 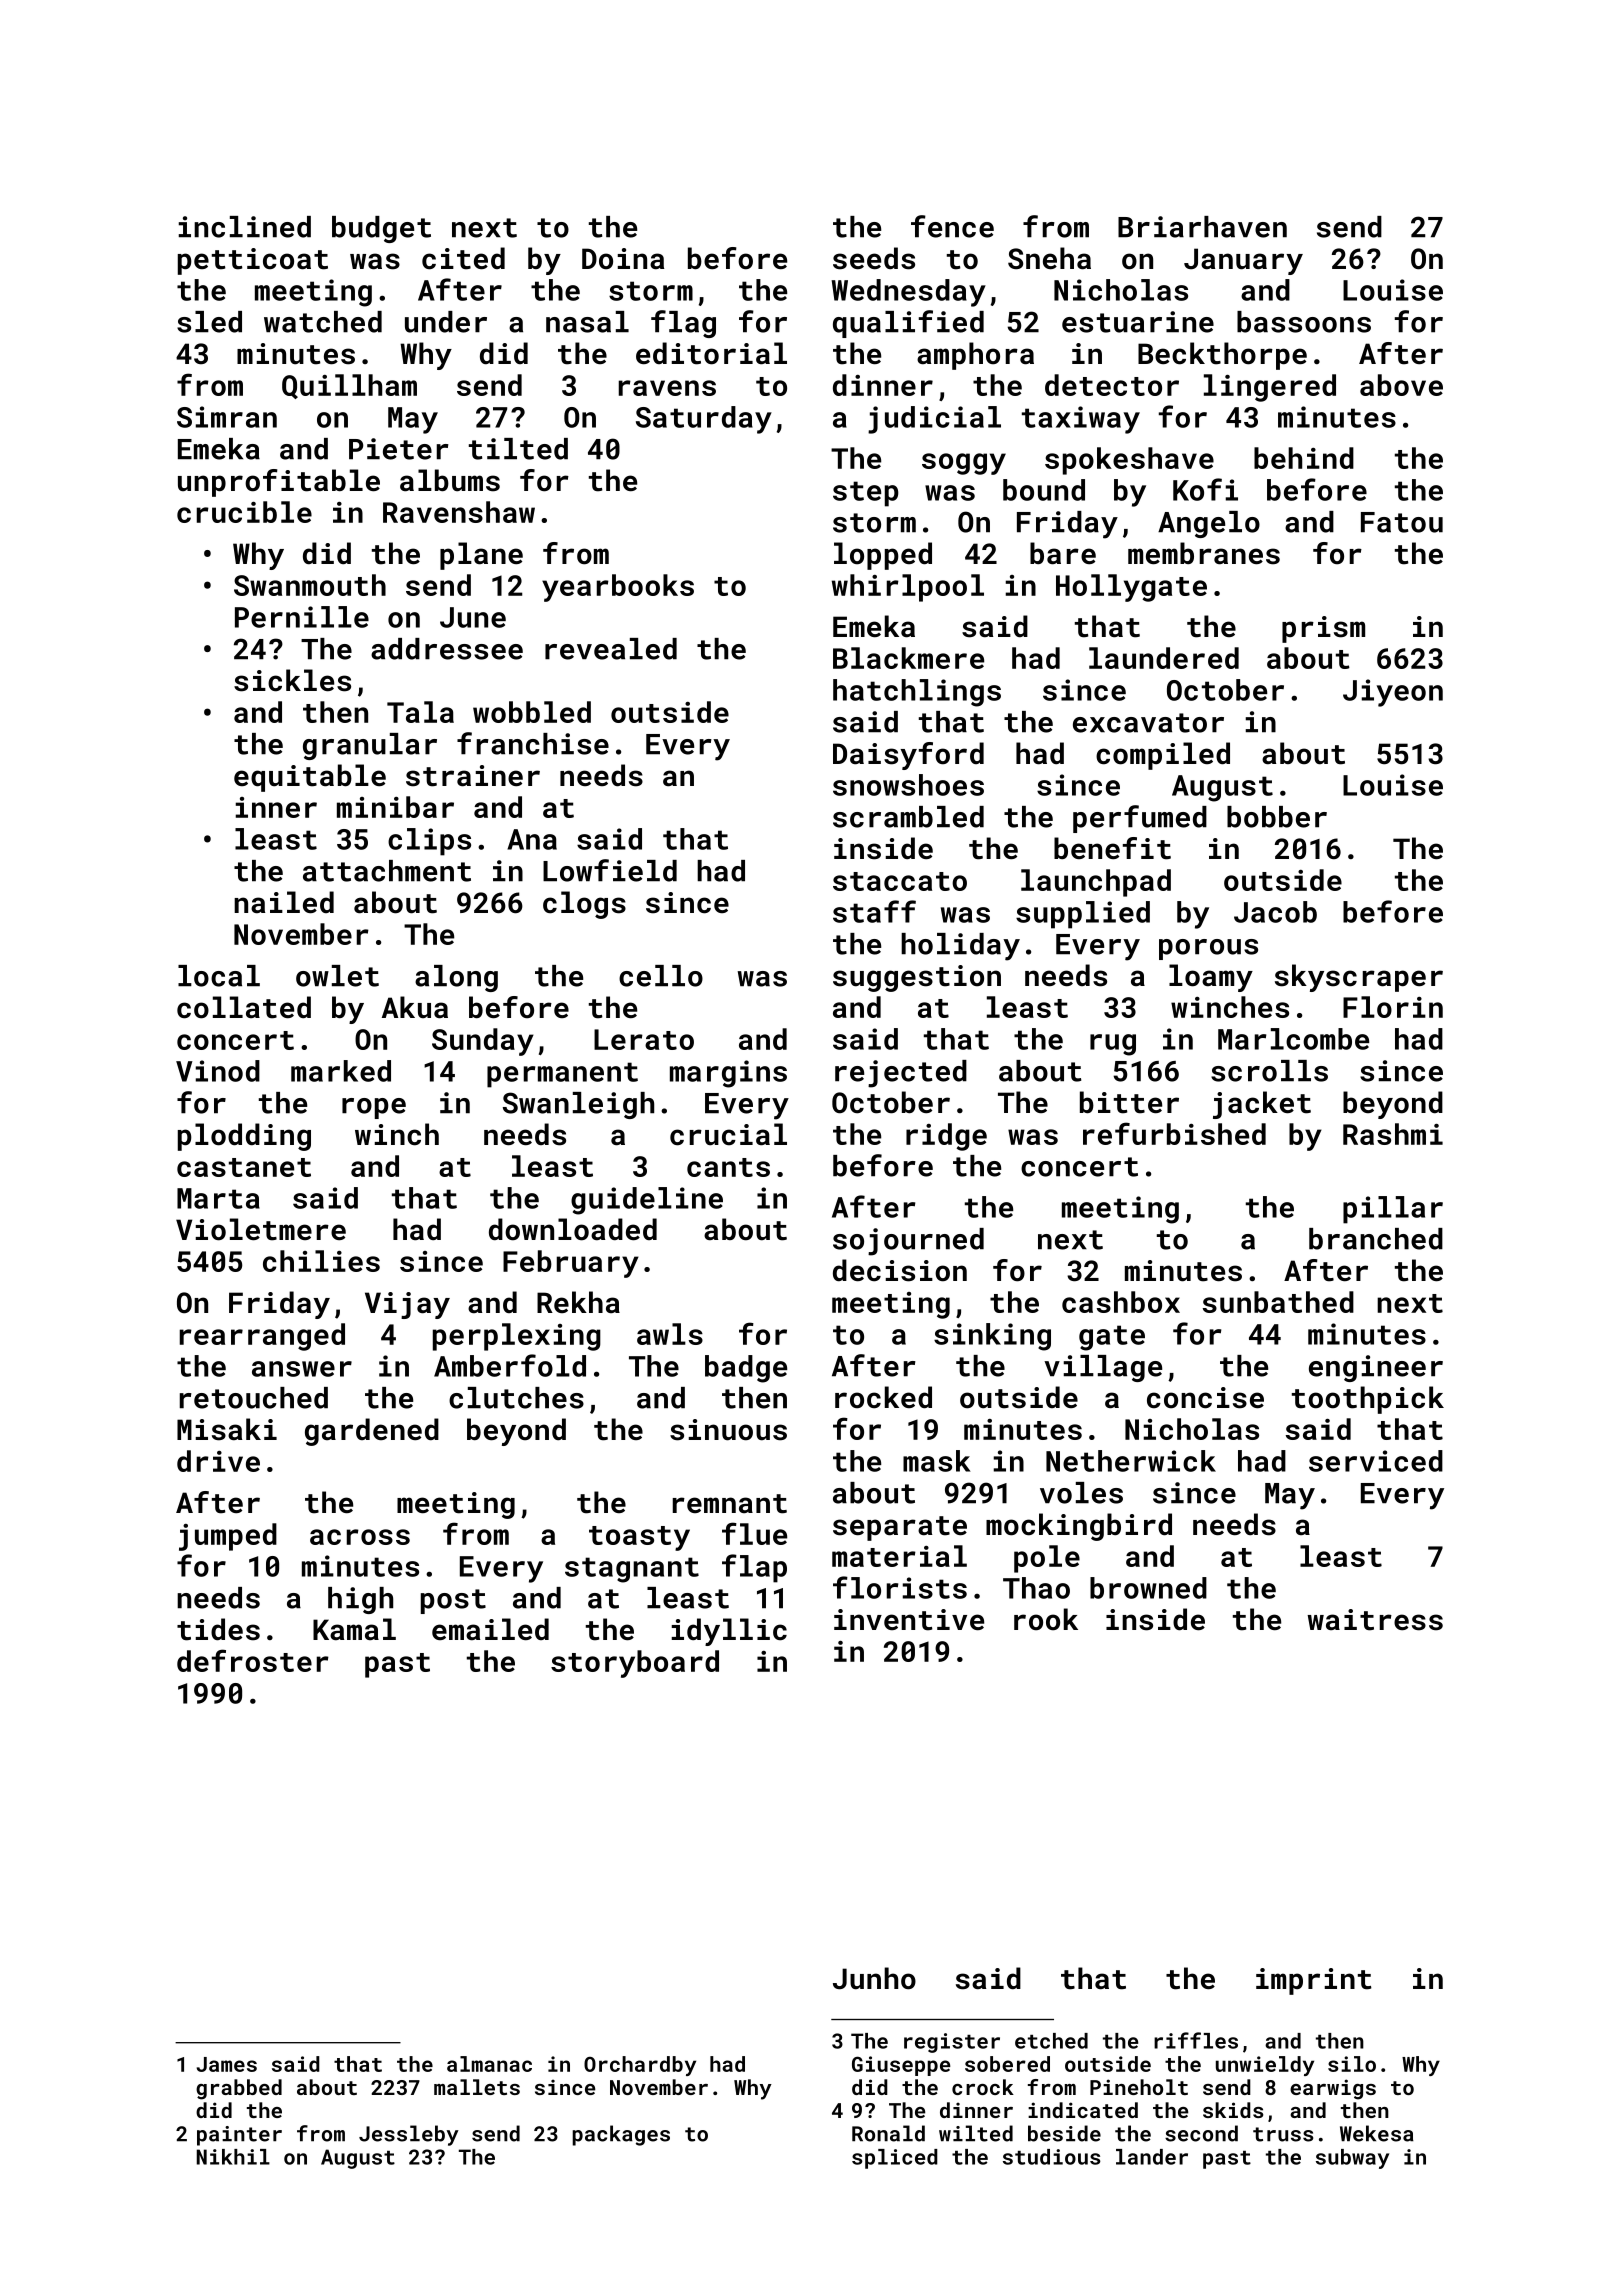 What do you see at coordinates (1401, 385) in the document?
I see `above` at bounding box center [1401, 385].
